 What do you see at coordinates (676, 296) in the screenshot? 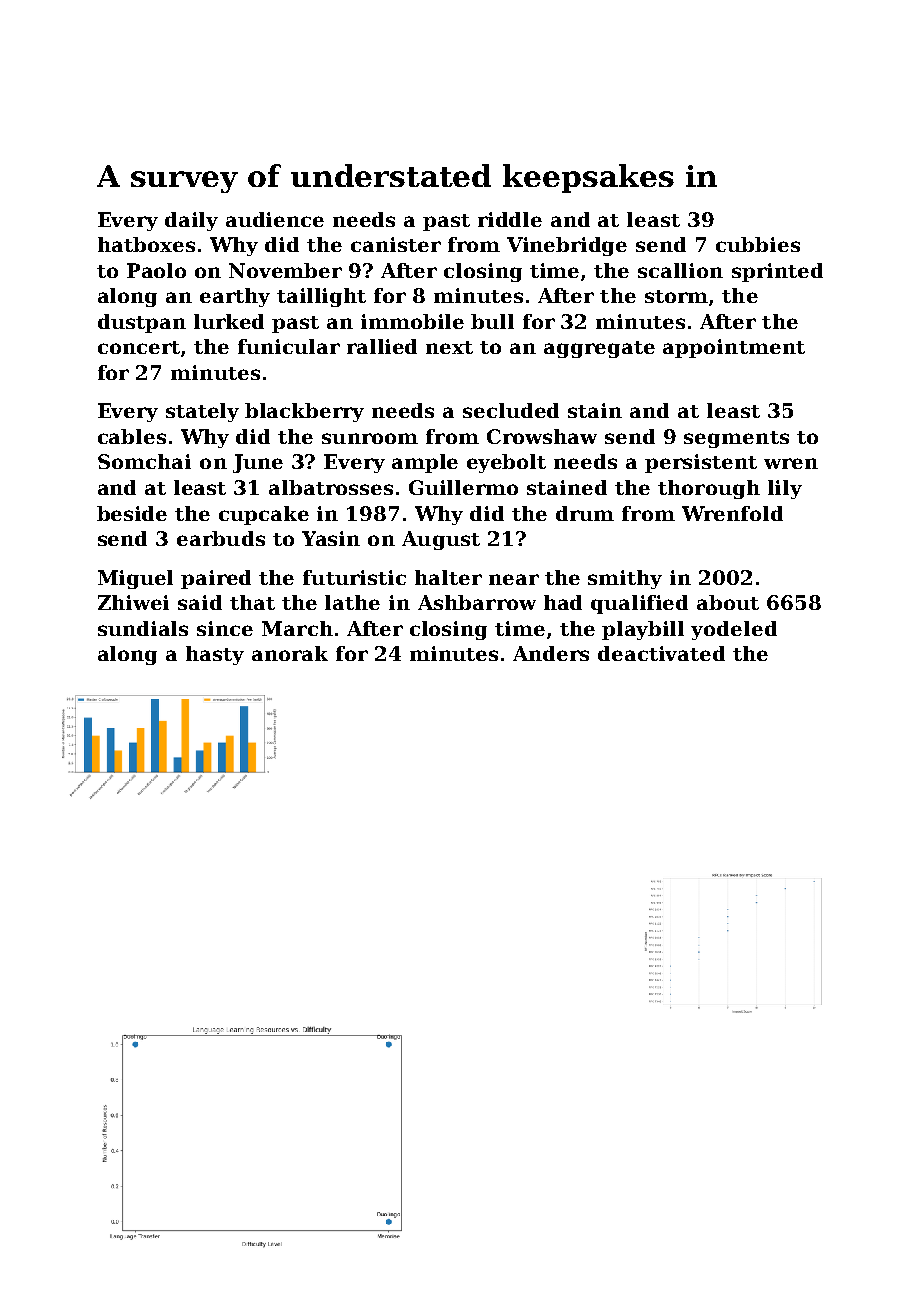
I see `storm` at bounding box center [676, 296].
